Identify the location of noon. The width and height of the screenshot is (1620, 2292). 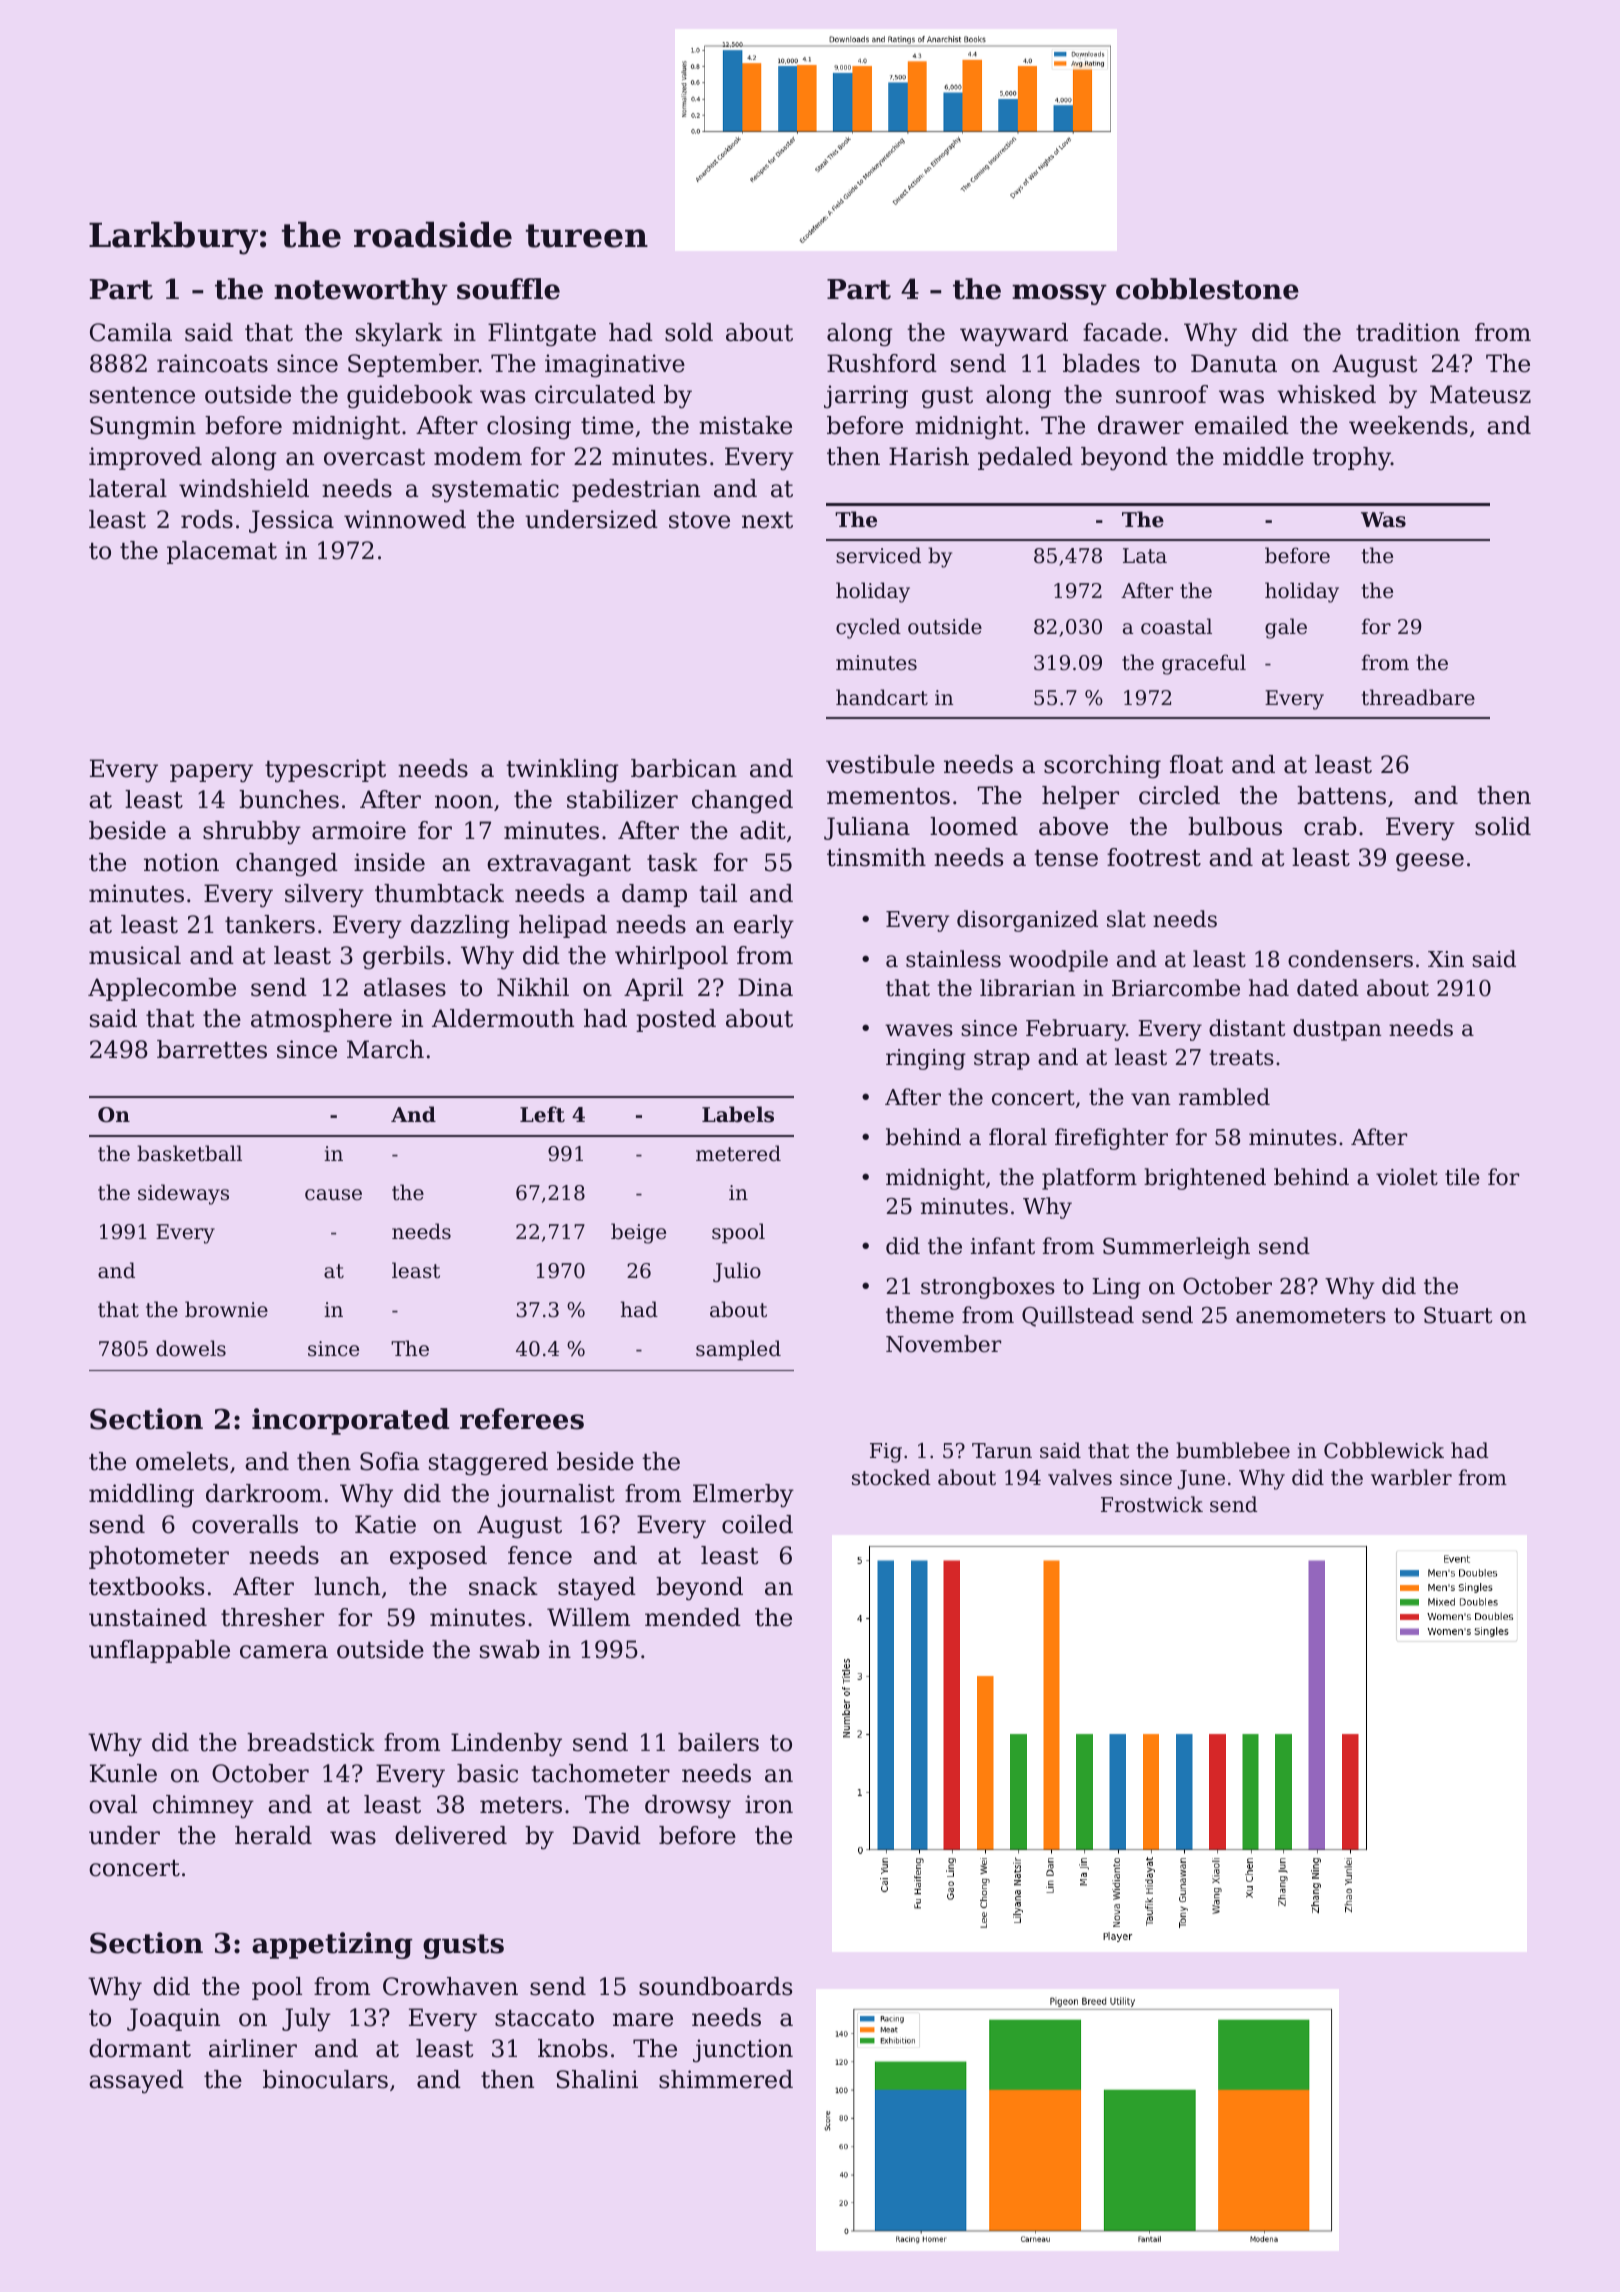
(464, 802).
